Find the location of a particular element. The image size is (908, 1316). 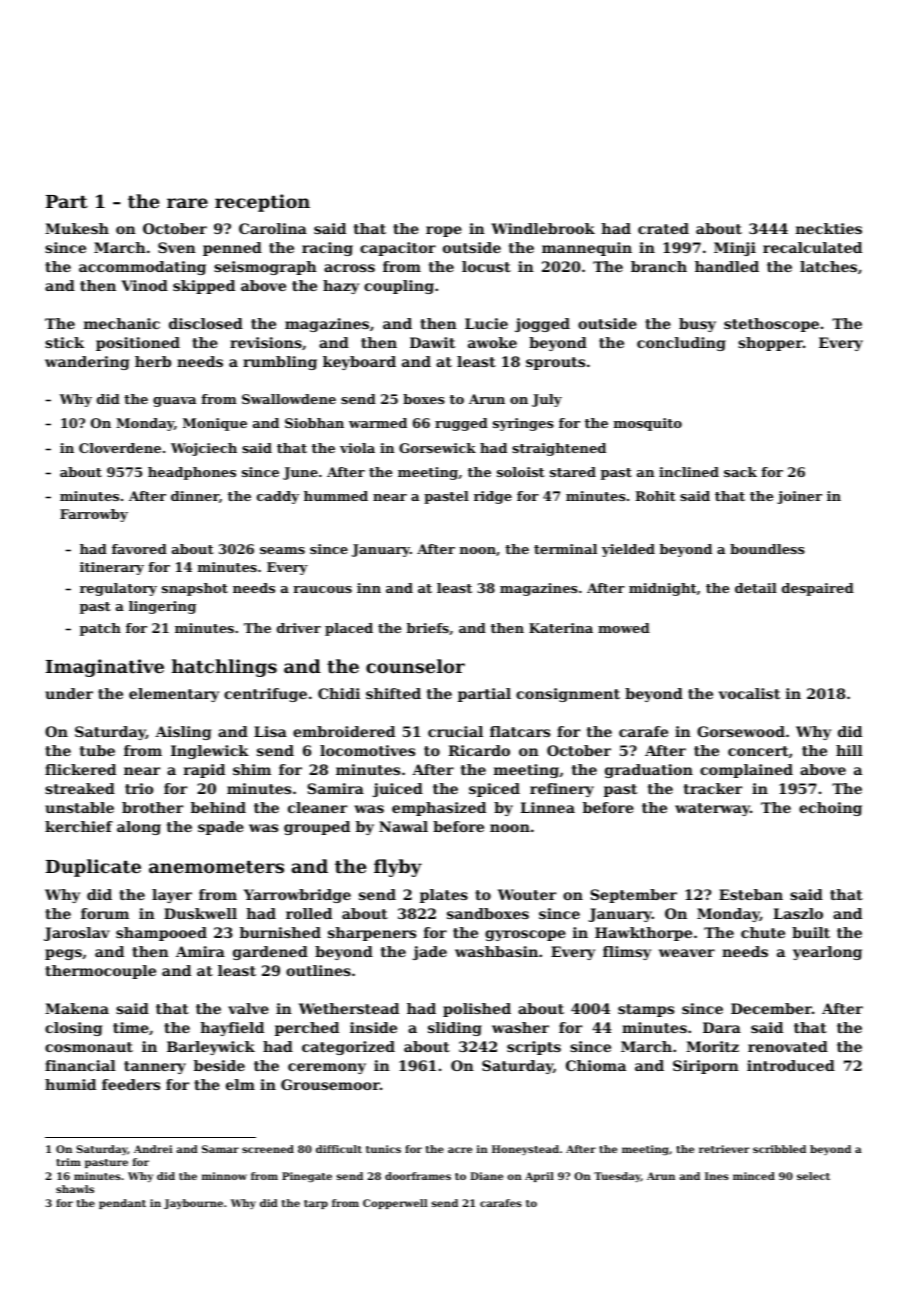

dinner is located at coordinates (195, 496).
